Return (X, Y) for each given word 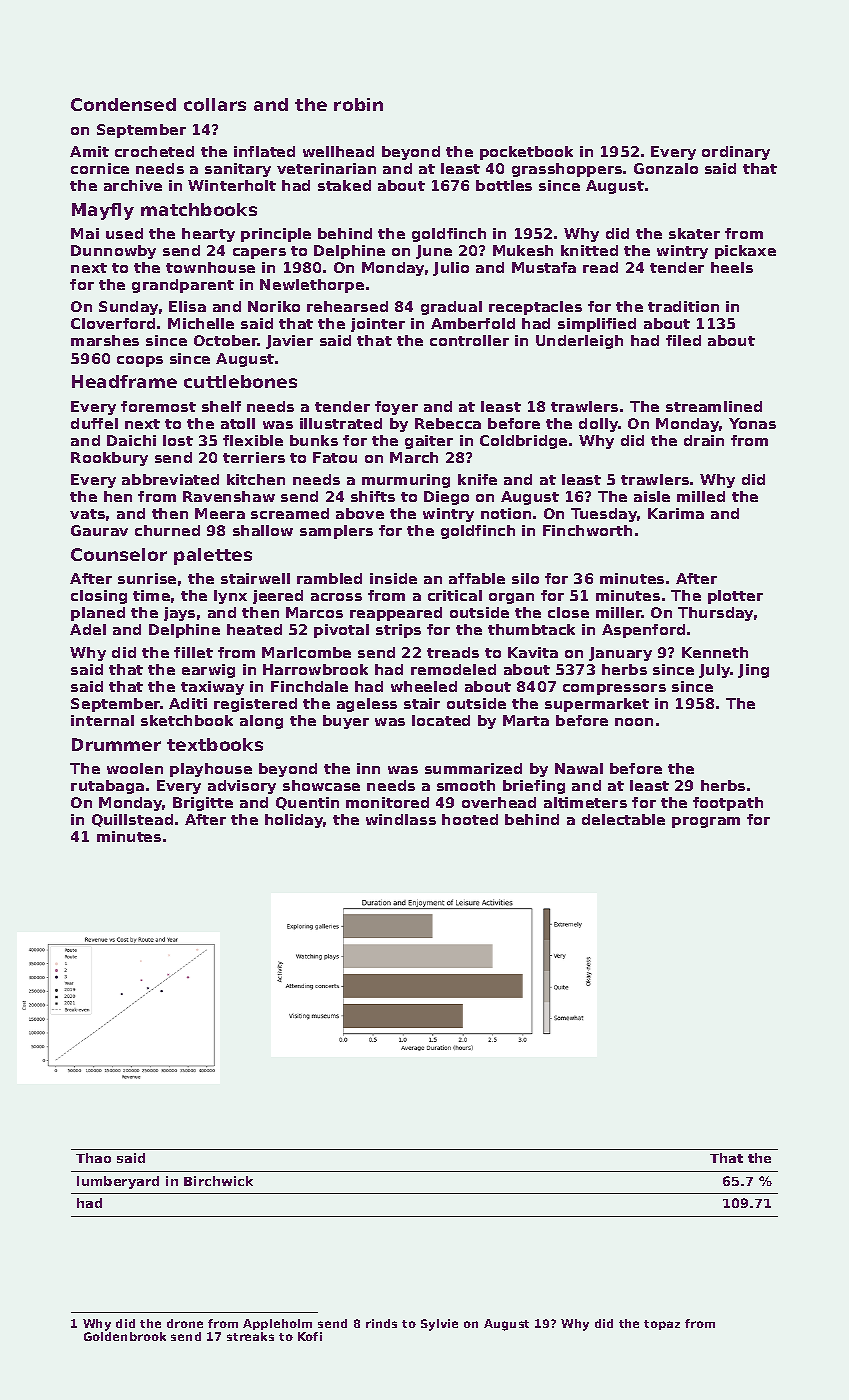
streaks (250, 1336)
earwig (208, 671)
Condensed (123, 104)
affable (477, 578)
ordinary (736, 153)
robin (358, 104)
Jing (753, 671)
